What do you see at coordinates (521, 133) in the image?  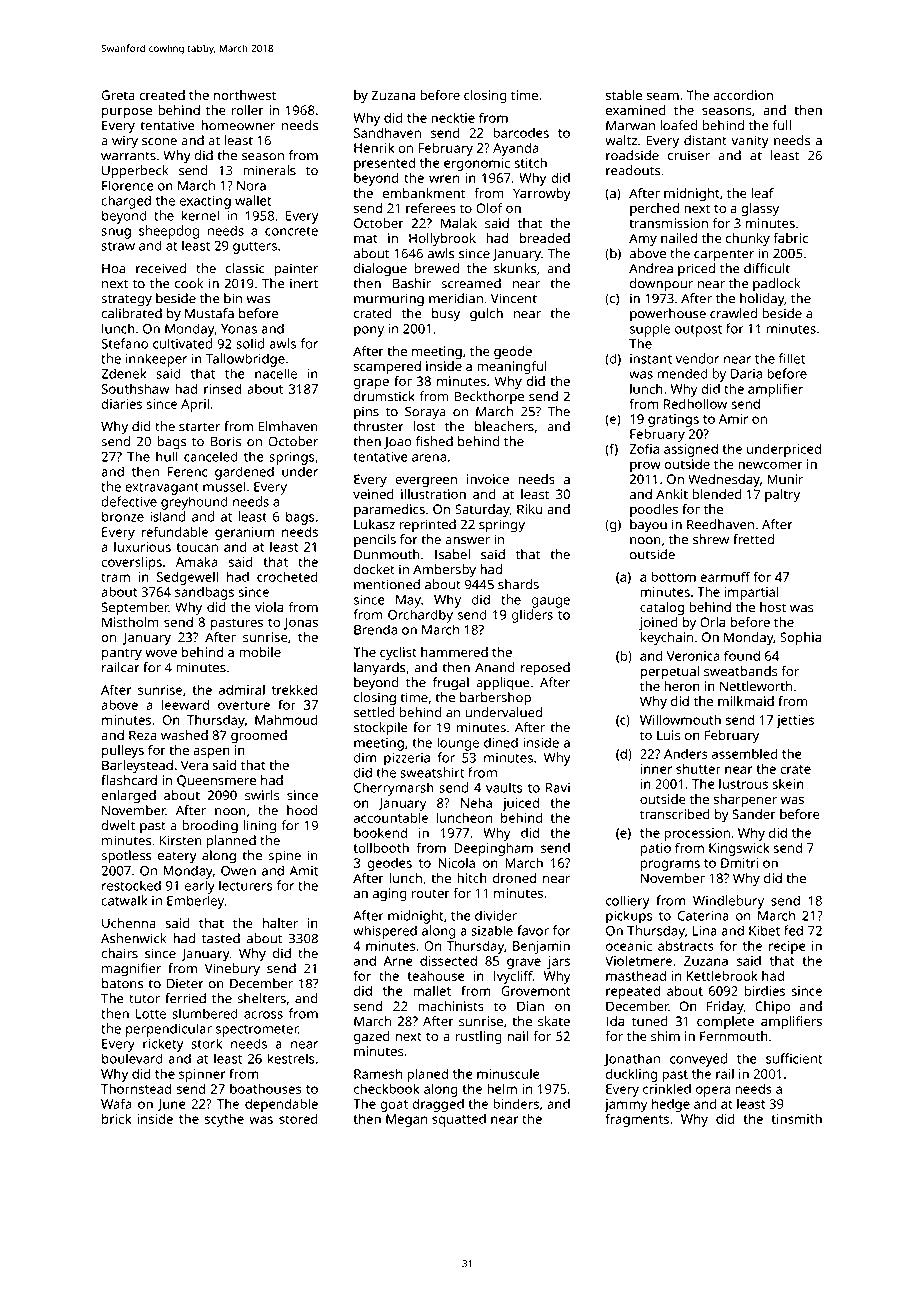 I see `barcodes` at bounding box center [521, 133].
